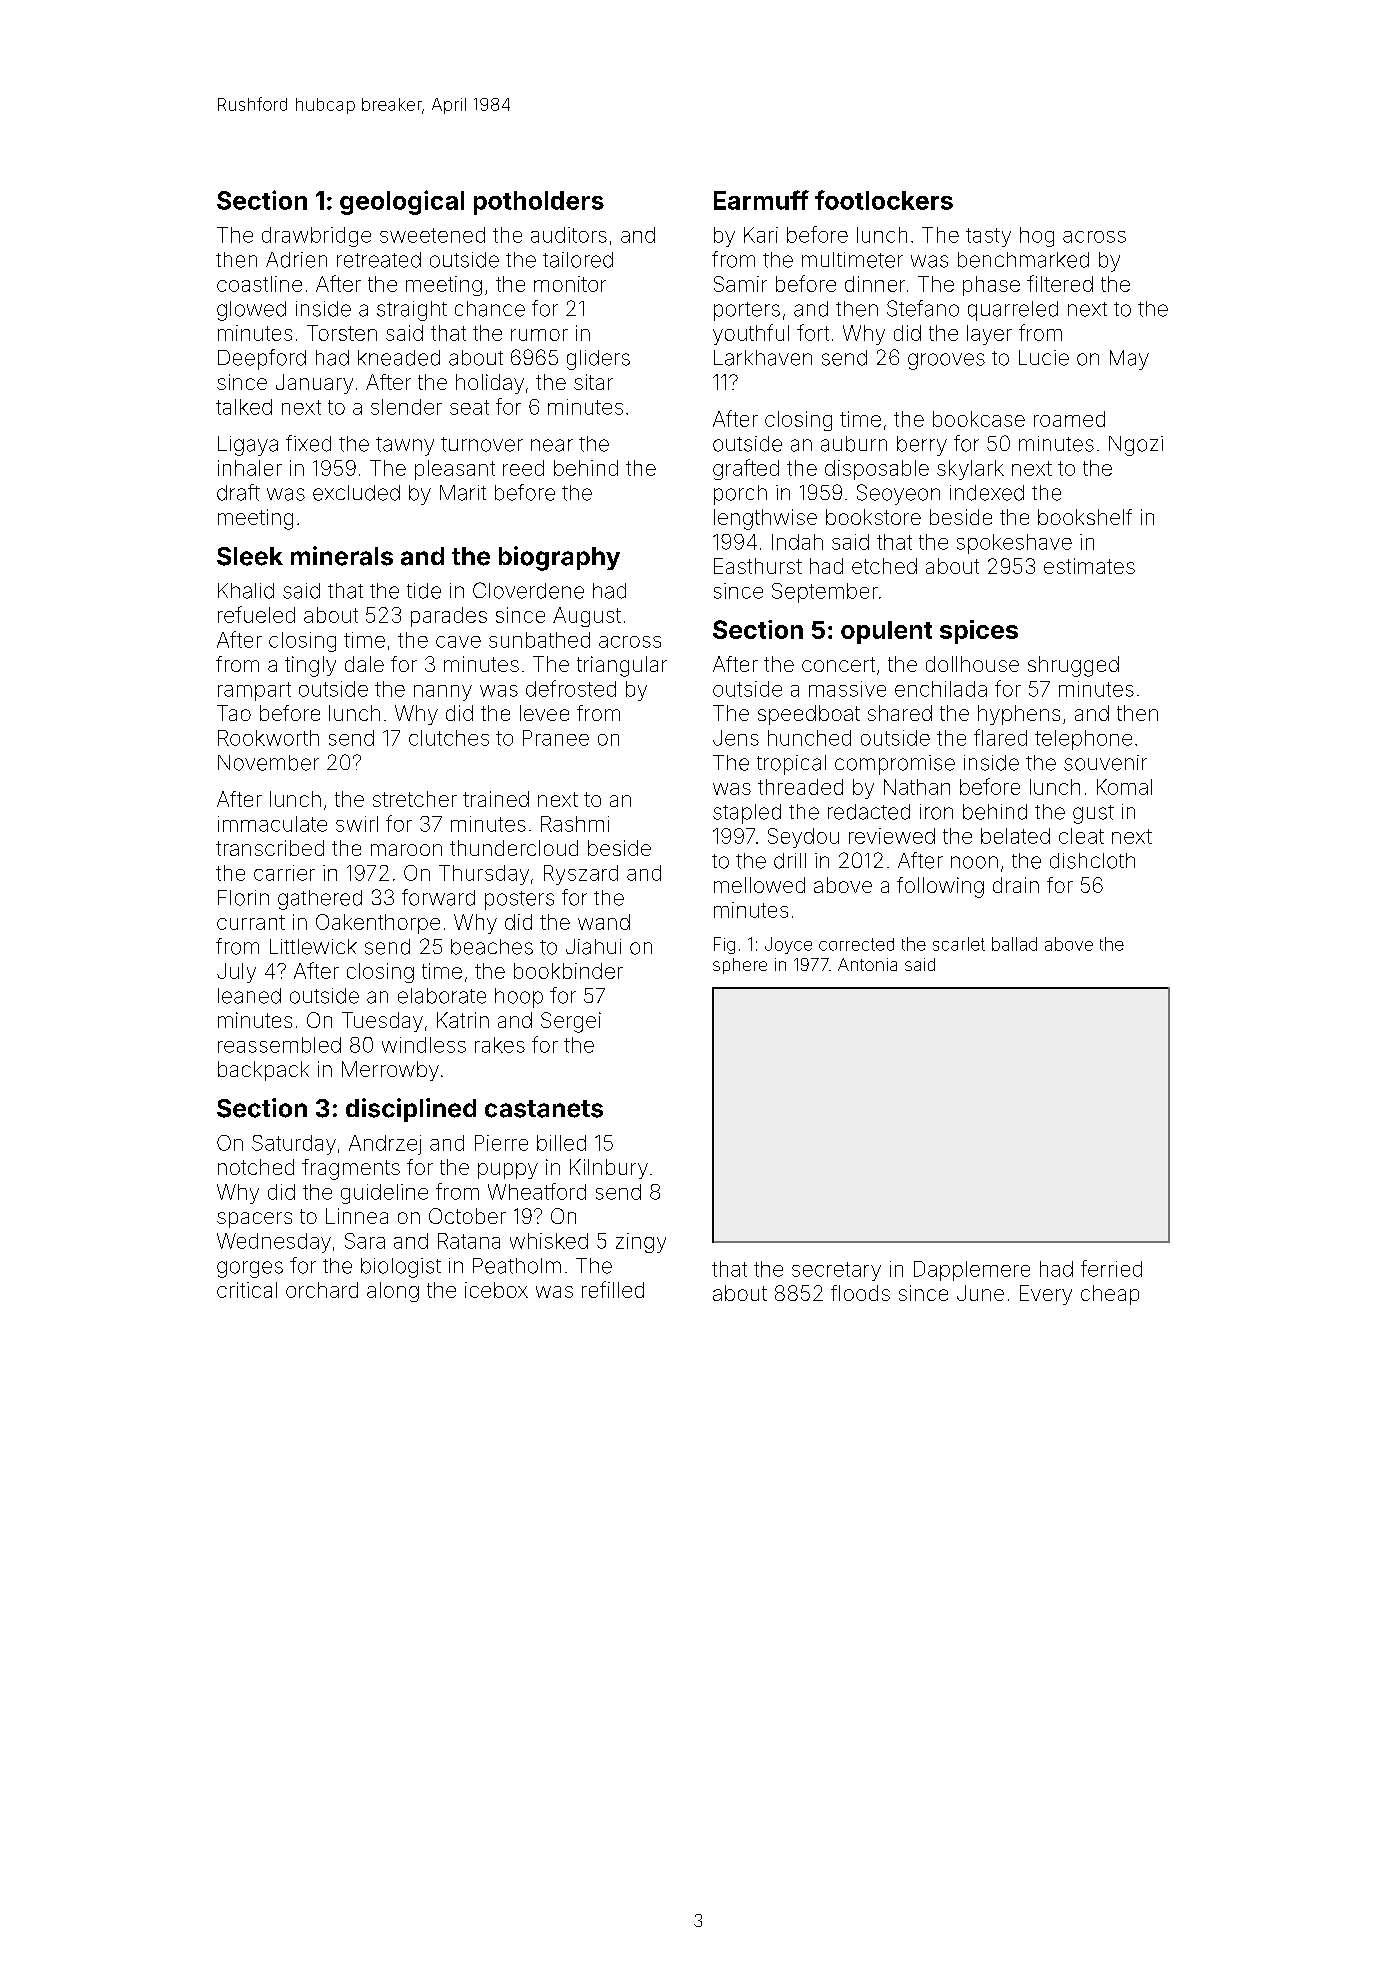  I want to click on footlockers, so click(884, 200).
